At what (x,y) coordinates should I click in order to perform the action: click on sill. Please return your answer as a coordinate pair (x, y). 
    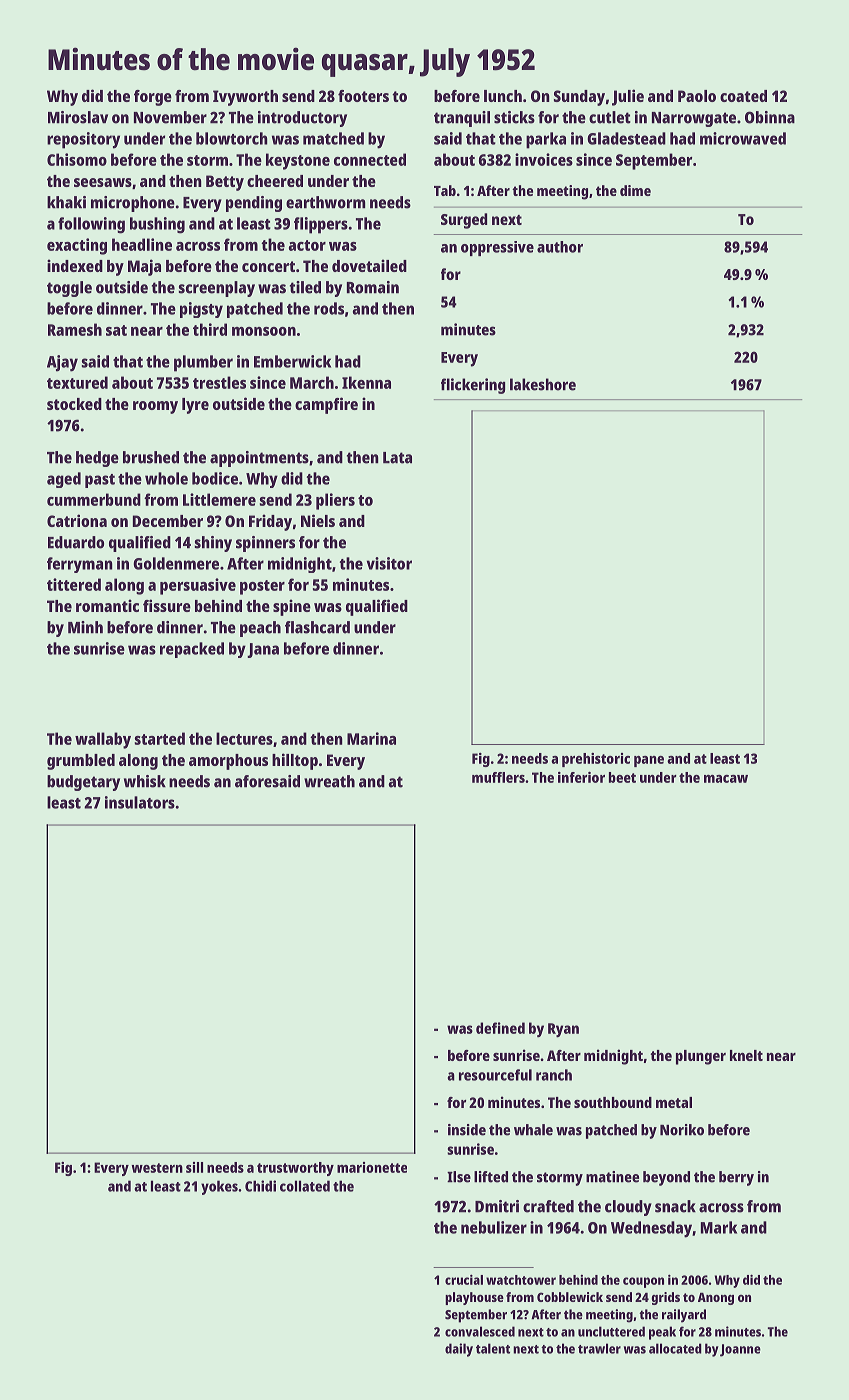
    Looking at the image, I should click on (194, 1167).
